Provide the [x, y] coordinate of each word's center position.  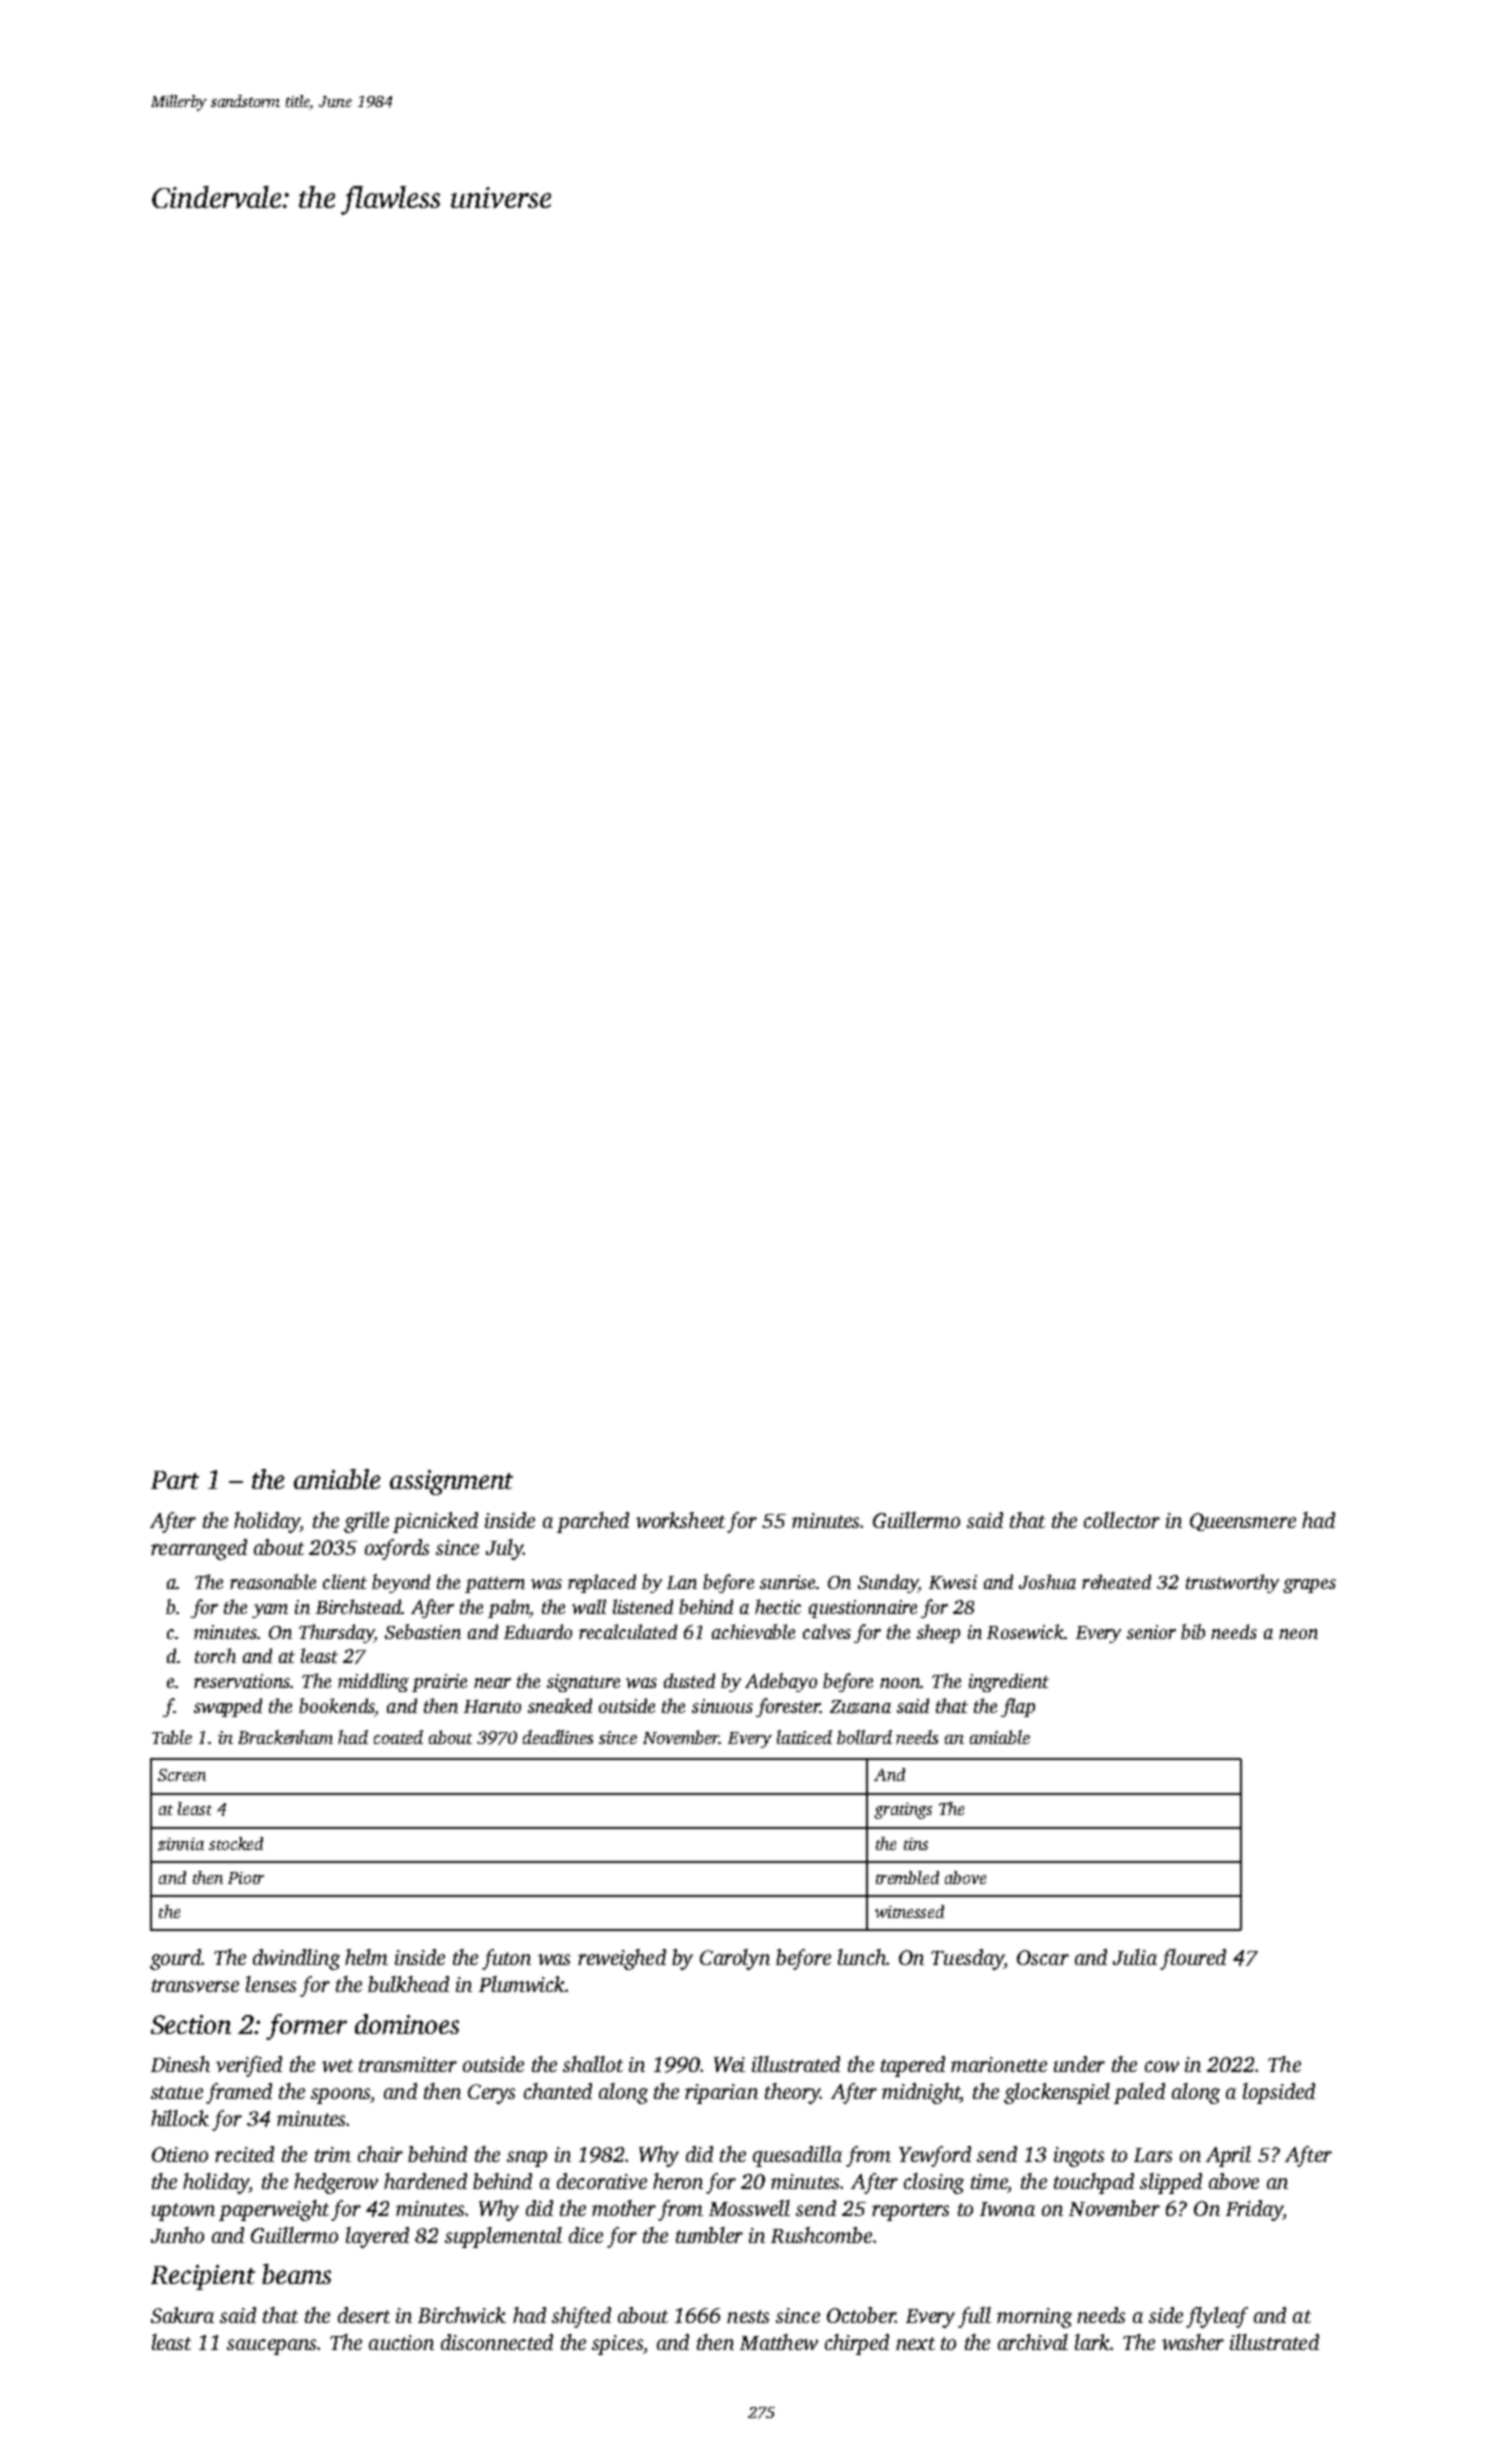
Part [175, 1480]
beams [296, 2274]
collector [1122, 1520]
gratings [903, 1811]
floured [1193, 1959]
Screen [182, 1775]
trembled [907, 1877]
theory [792, 2093]
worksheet [680, 1520]
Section [191, 2024]
